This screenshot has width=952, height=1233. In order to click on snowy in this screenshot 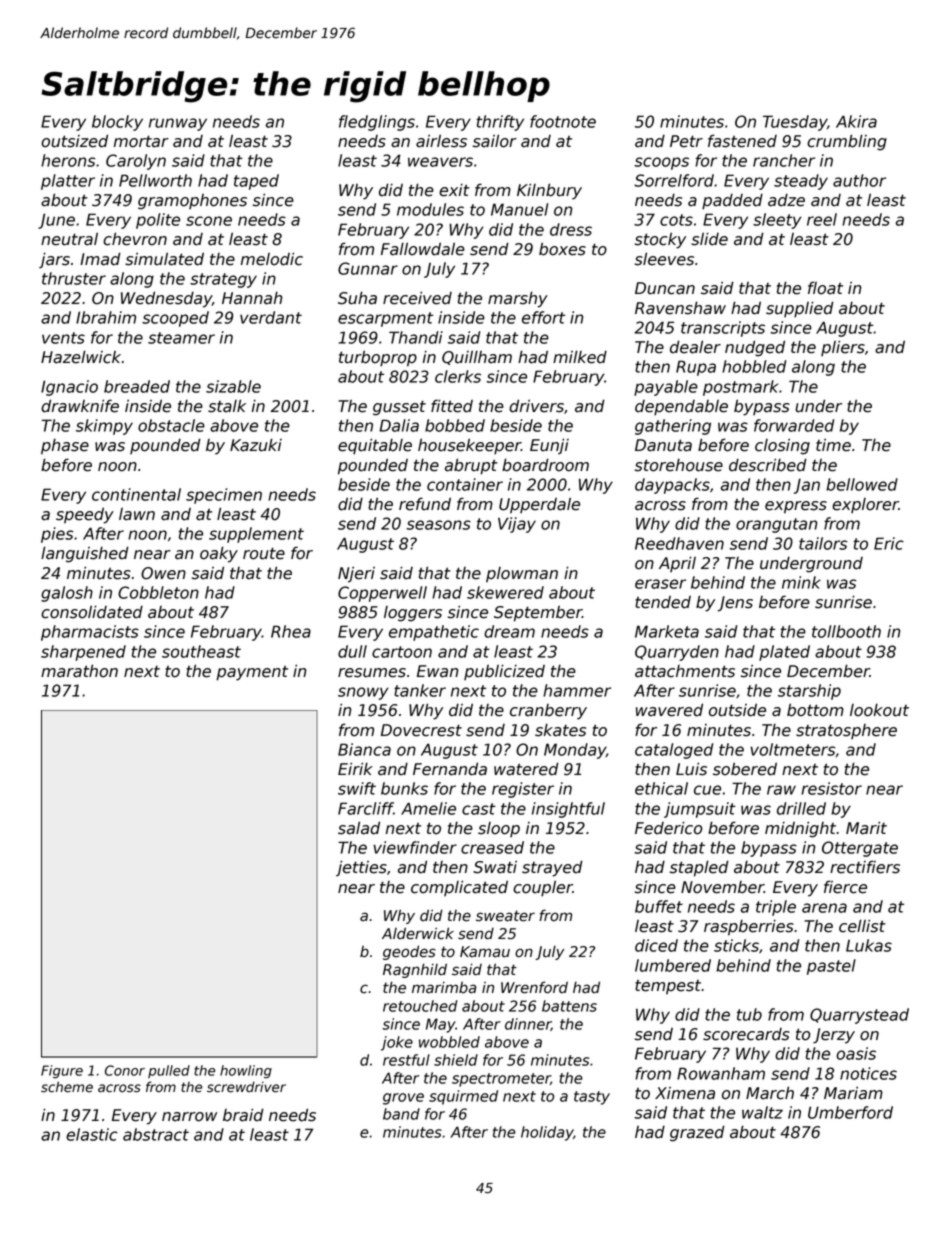, I will do `click(363, 693)`.
